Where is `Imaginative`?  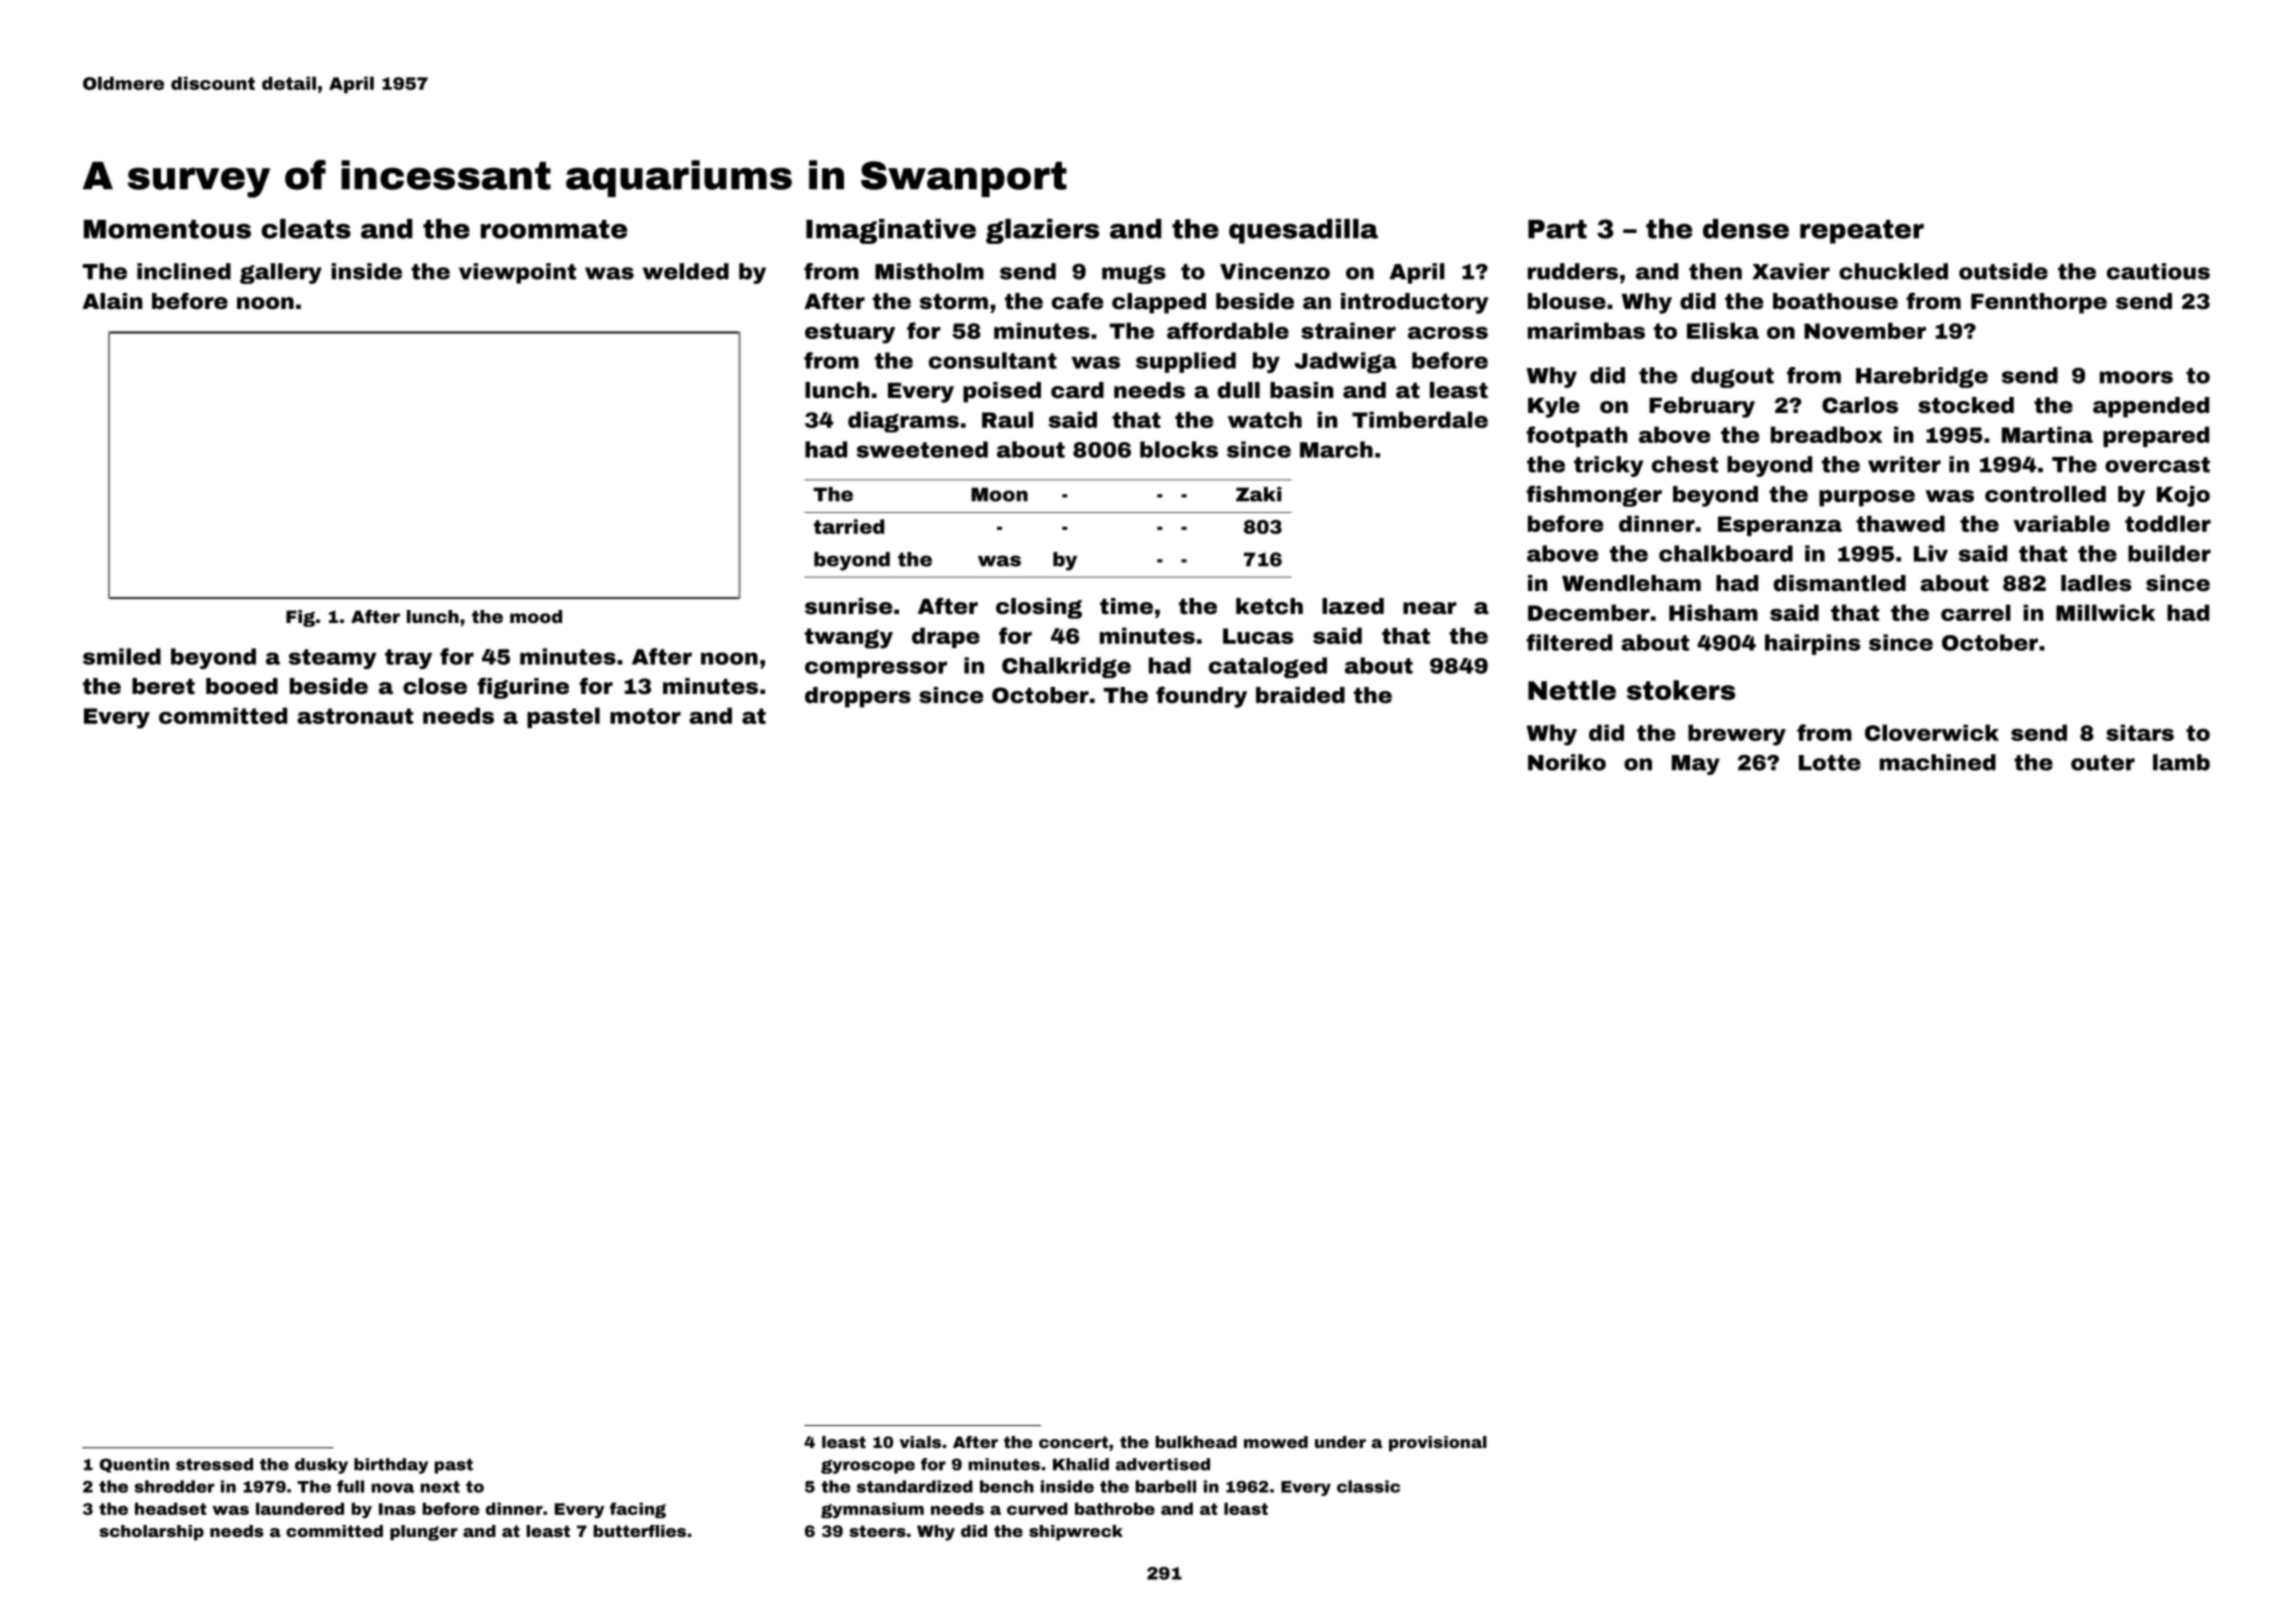 Imaginative is located at coordinates (891, 231).
